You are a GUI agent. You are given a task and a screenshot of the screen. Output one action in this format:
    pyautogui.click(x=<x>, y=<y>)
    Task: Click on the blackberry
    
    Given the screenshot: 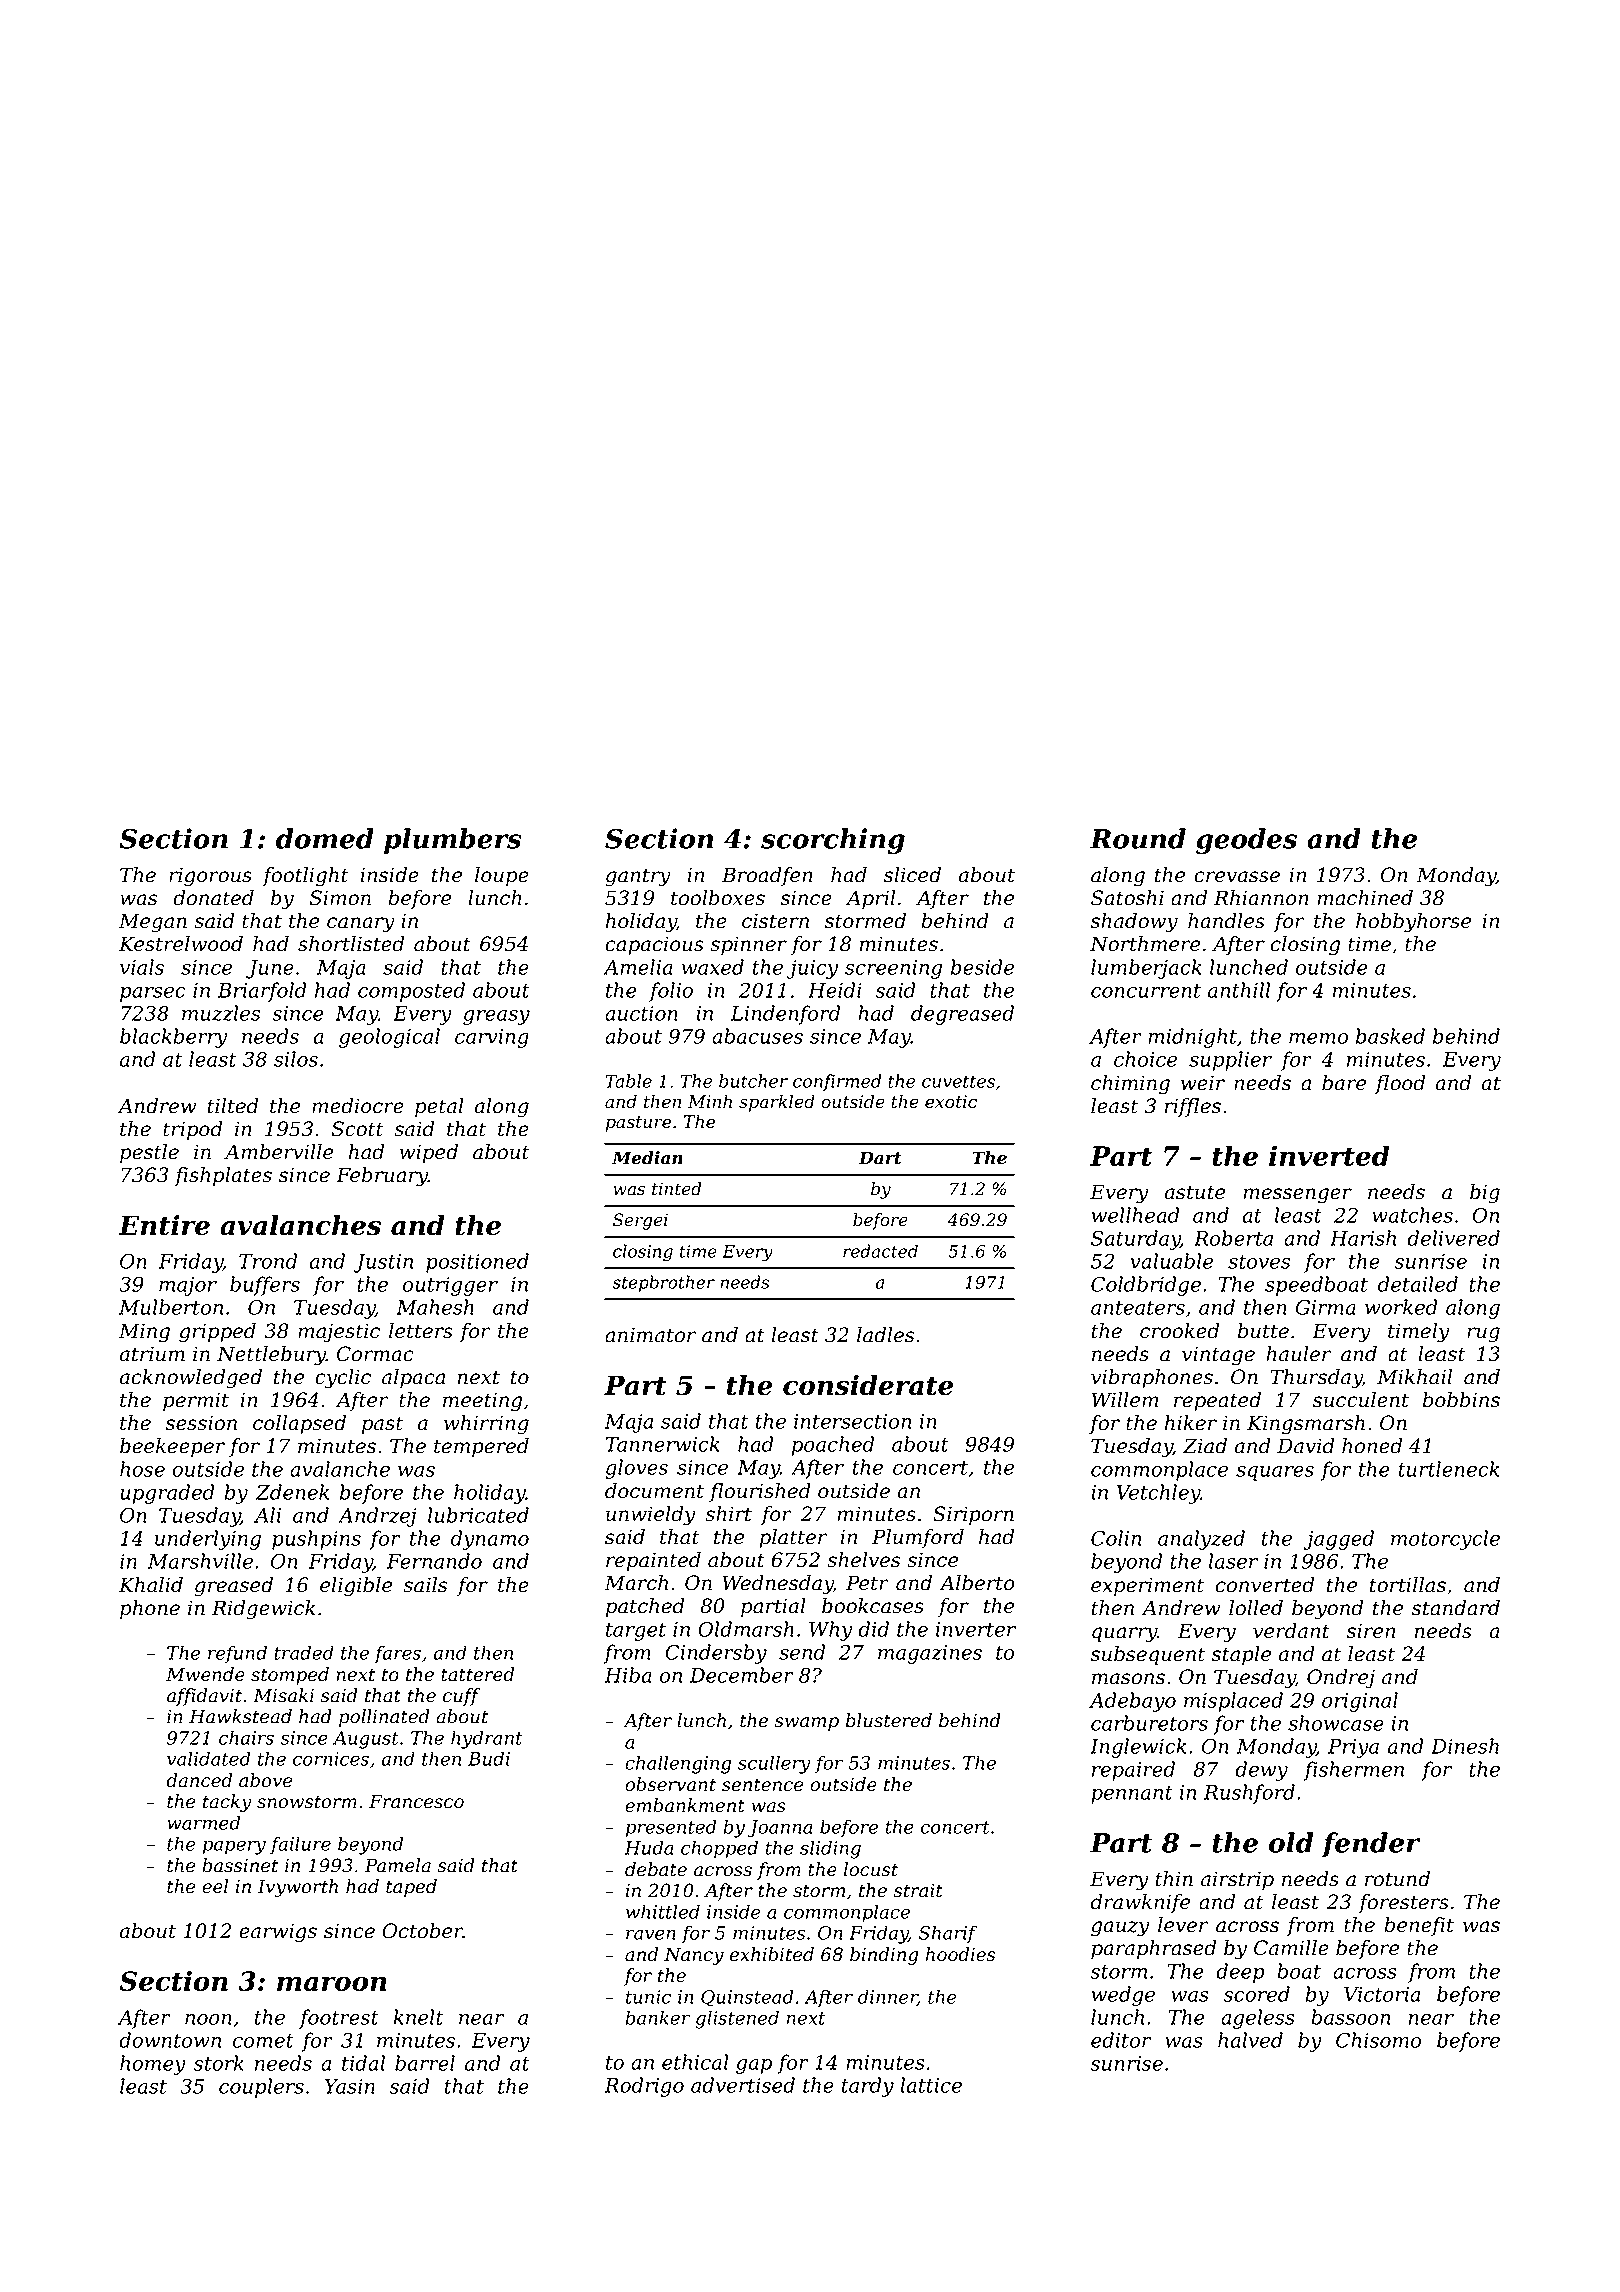 What is the action you would take?
    pyautogui.click(x=173, y=1038)
